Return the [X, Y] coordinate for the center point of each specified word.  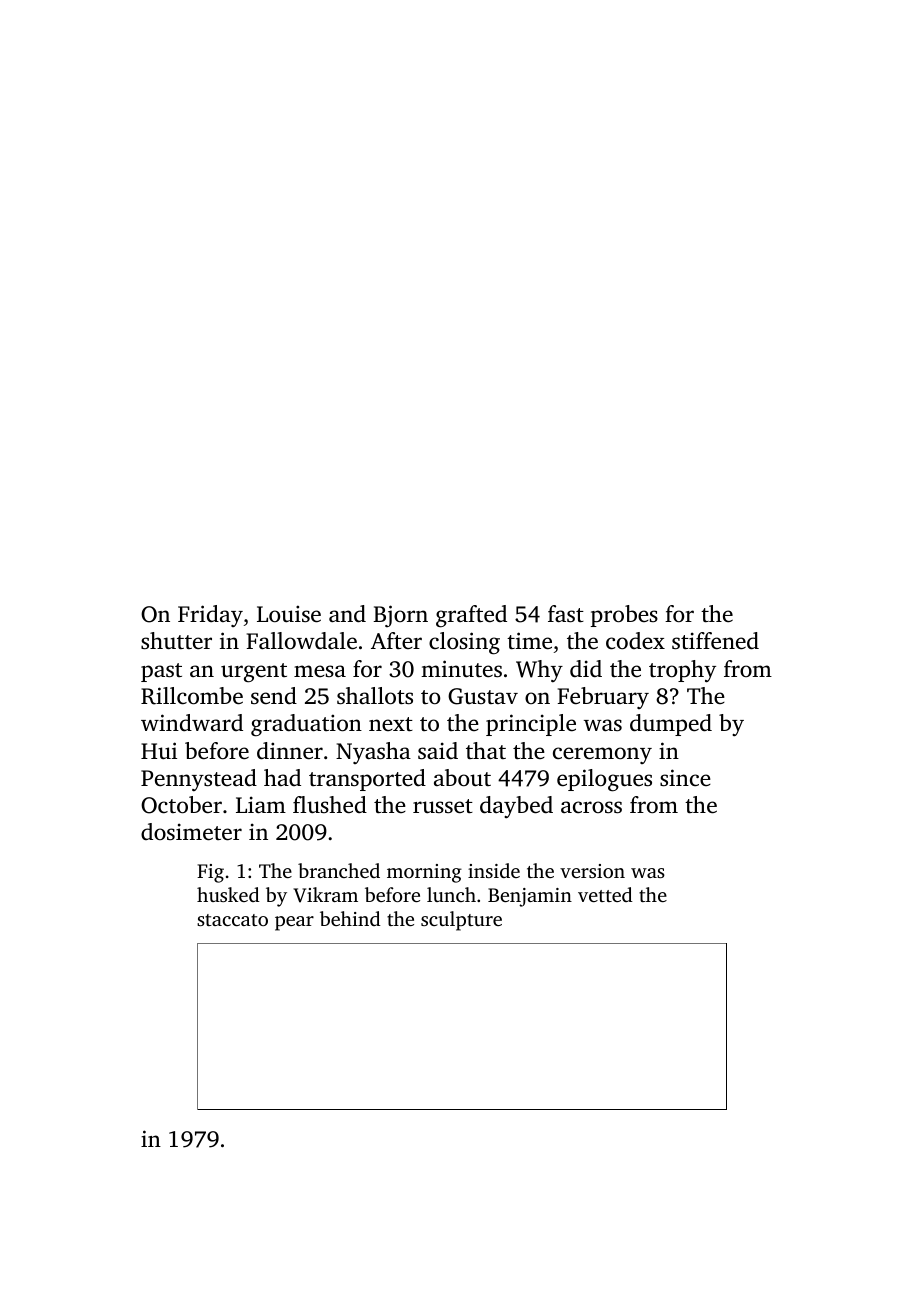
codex [635, 641]
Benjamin [530, 897]
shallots [375, 696]
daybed [516, 807]
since [685, 777]
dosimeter [191, 832]
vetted [605, 894]
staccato [232, 920]
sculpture [461, 921]
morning [424, 873]
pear [294, 923]
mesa [320, 671]
